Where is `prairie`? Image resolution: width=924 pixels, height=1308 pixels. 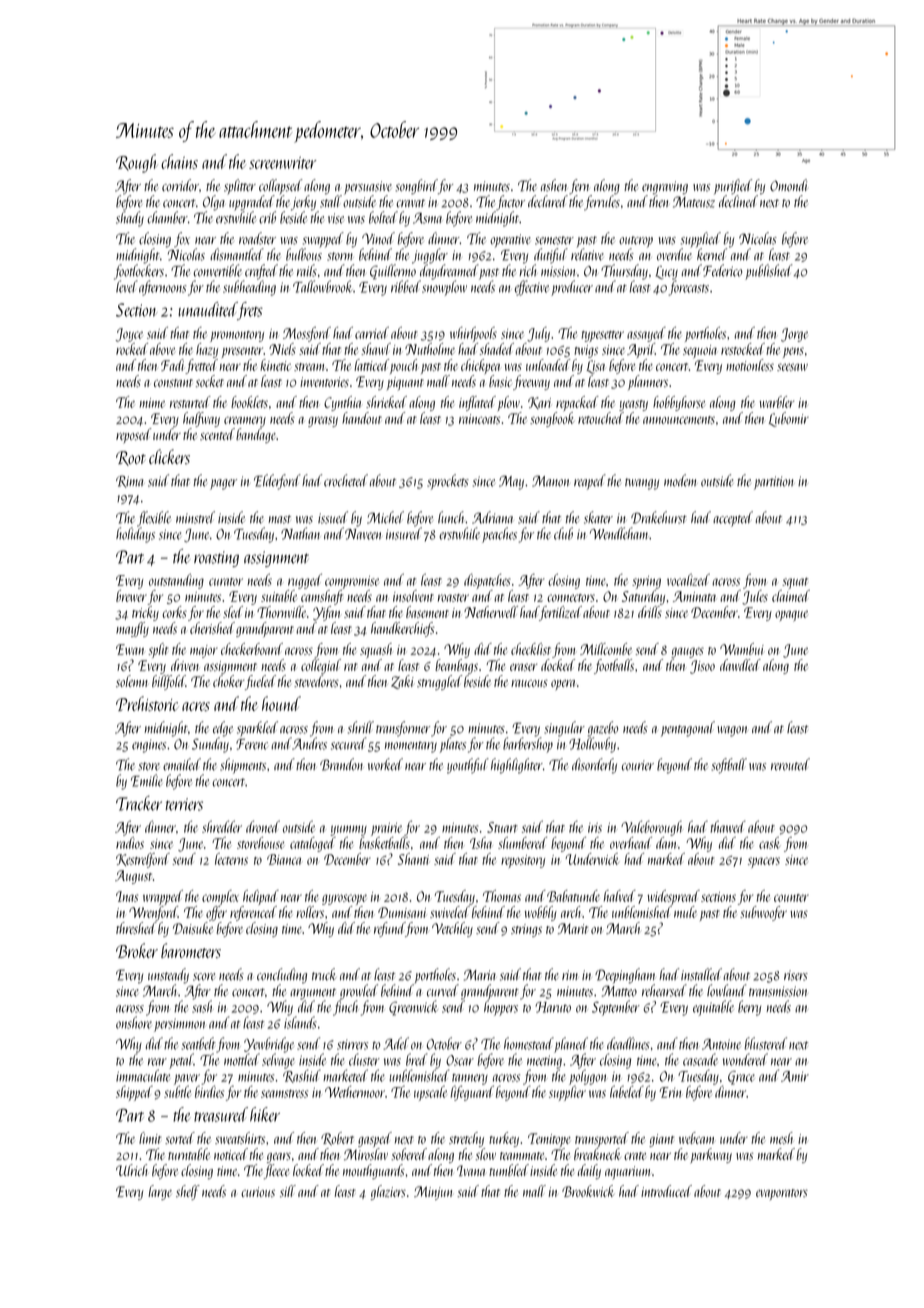 prairie is located at coordinates (386, 829).
